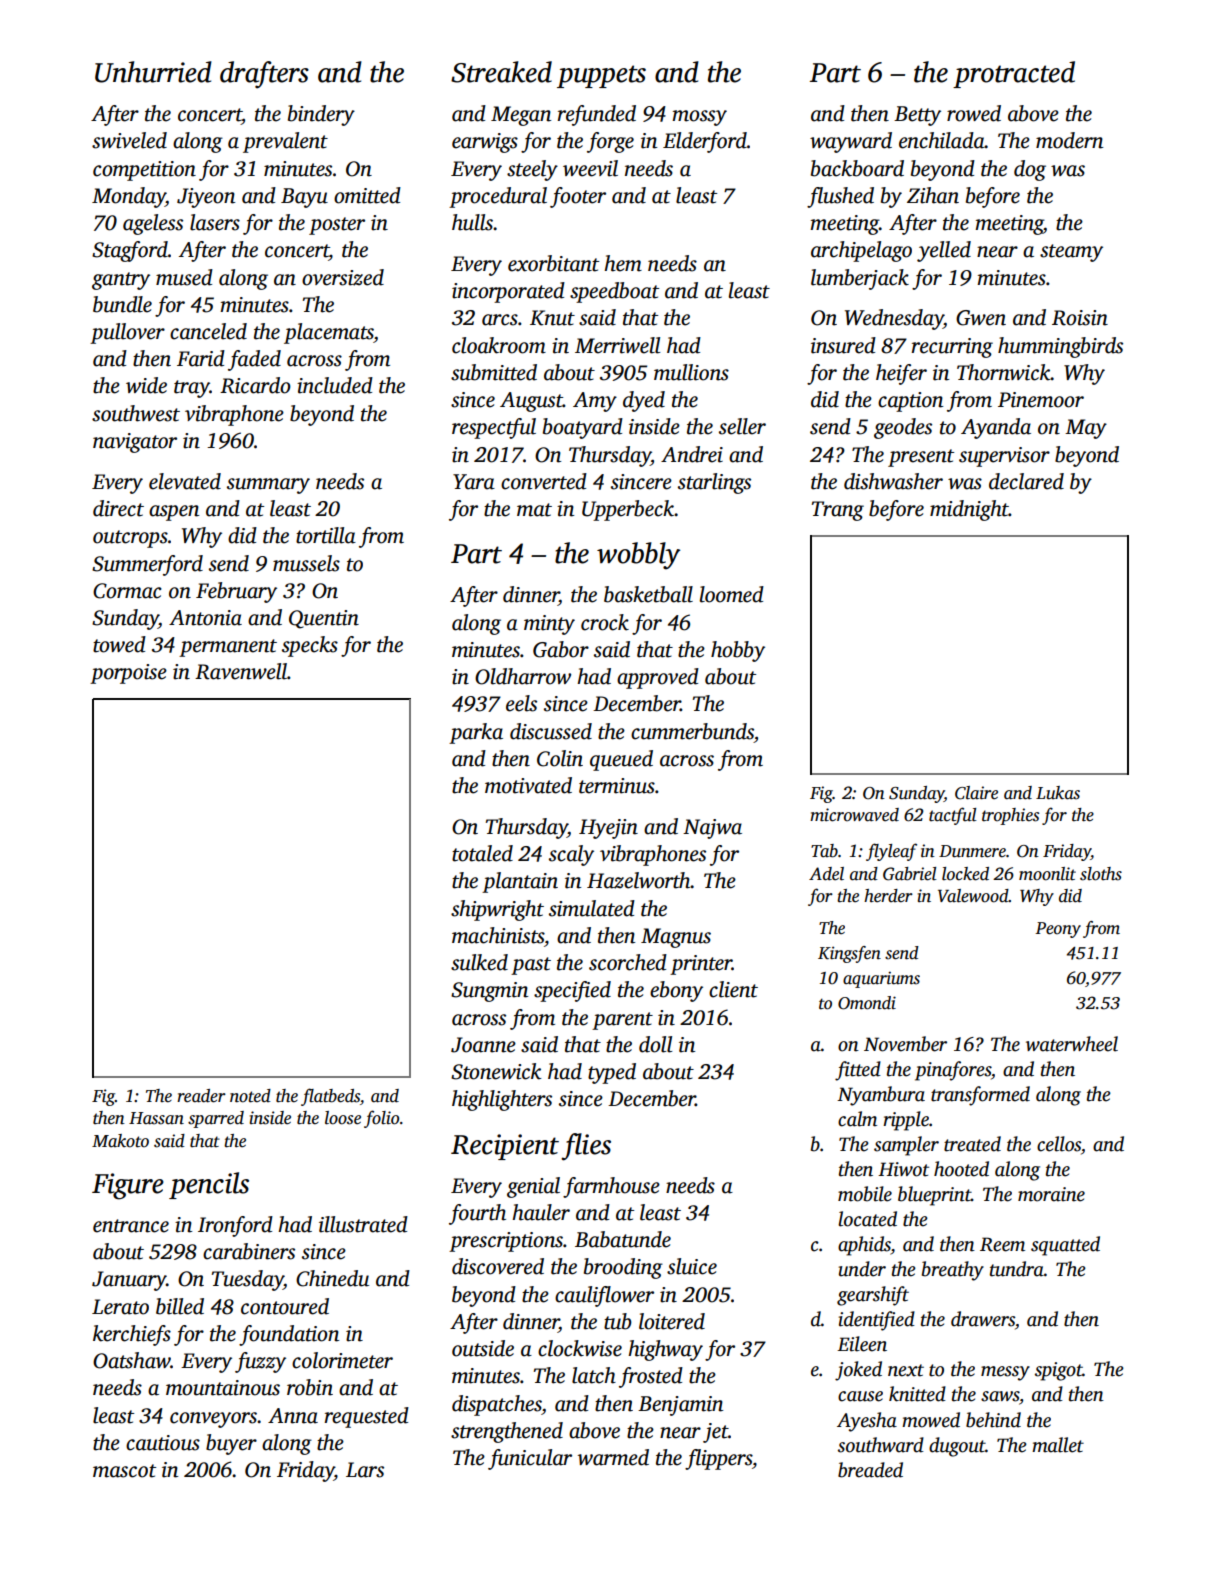 Image resolution: width=1221 pixels, height=1580 pixels. Describe the element at coordinates (644, 401) in the image. I see `dyed` at that location.
